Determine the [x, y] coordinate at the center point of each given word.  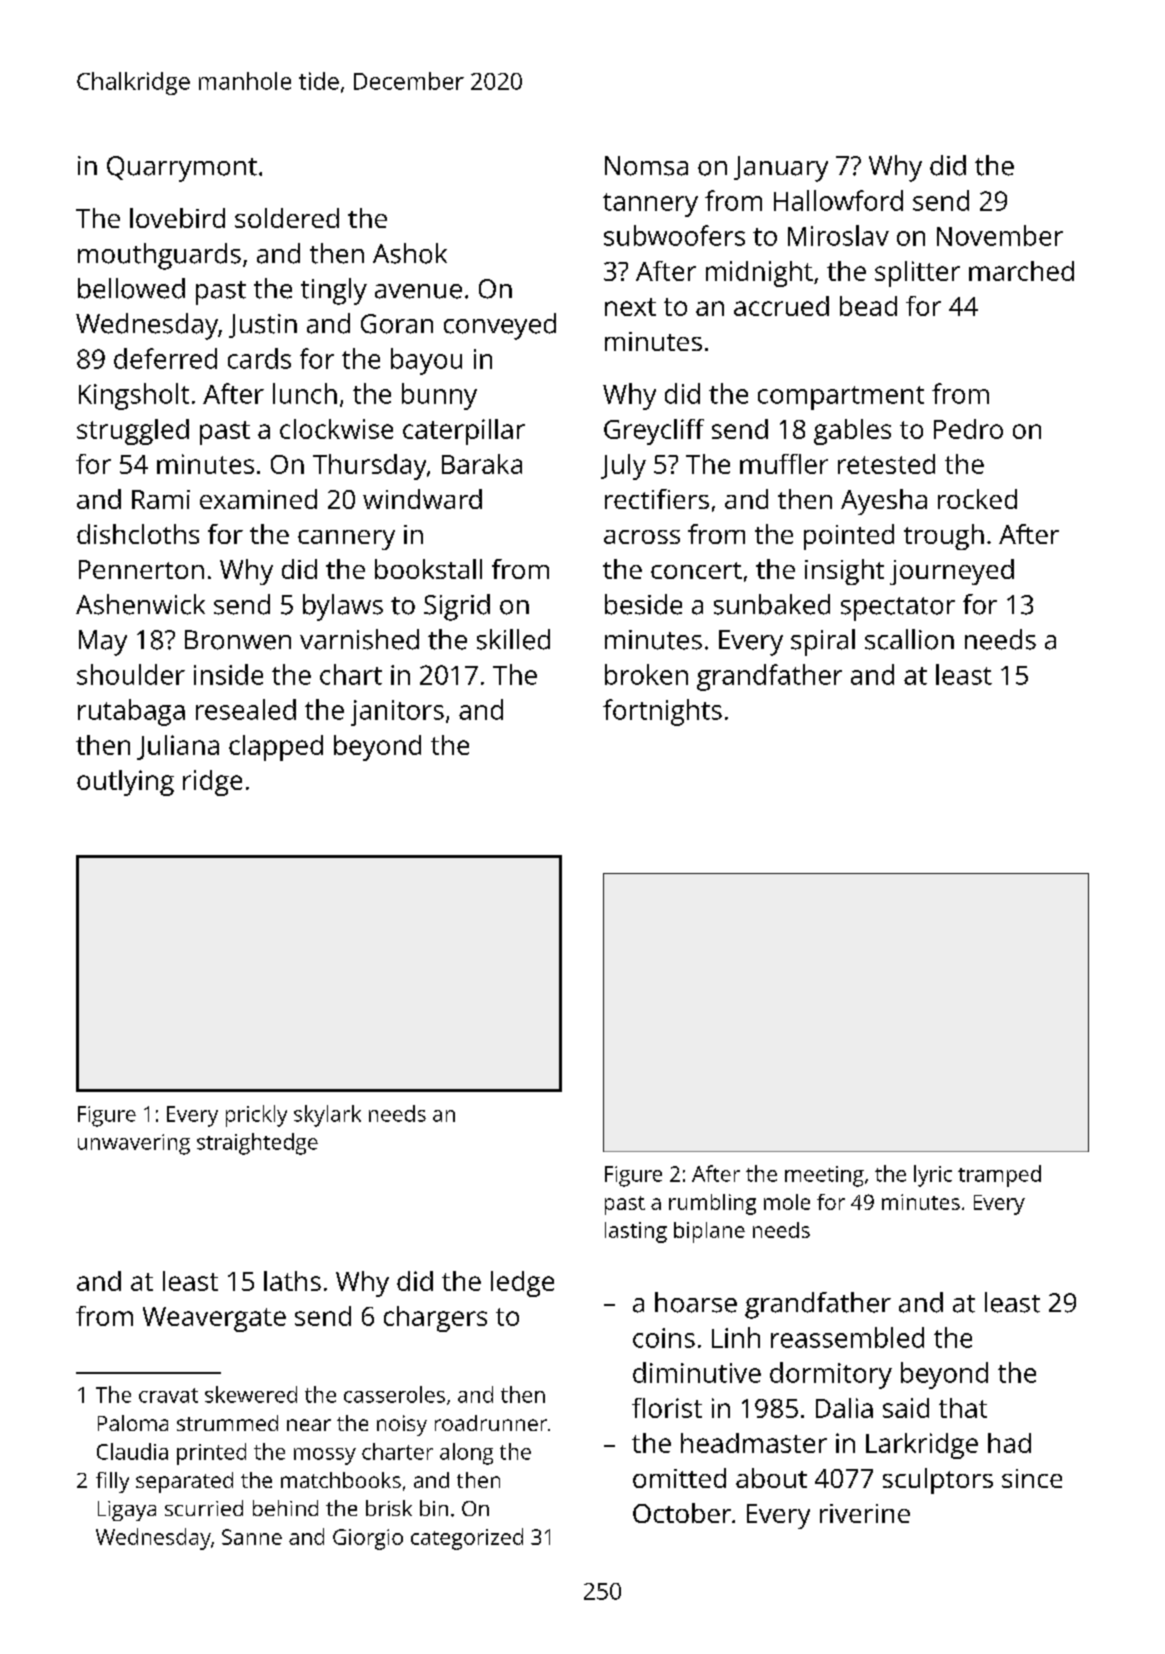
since [1032, 1478]
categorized [467, 1539]
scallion [909, 639]
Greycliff [654, 432]
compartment [841, 398]
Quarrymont [182, 169]
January [781, 169]
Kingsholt [134, 396]
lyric [933, 1176]
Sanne [252, 1537]
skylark [327, 1116]
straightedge [257, 1144]
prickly [256, 1116]
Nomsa [646, 166]
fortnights [662, 712]
